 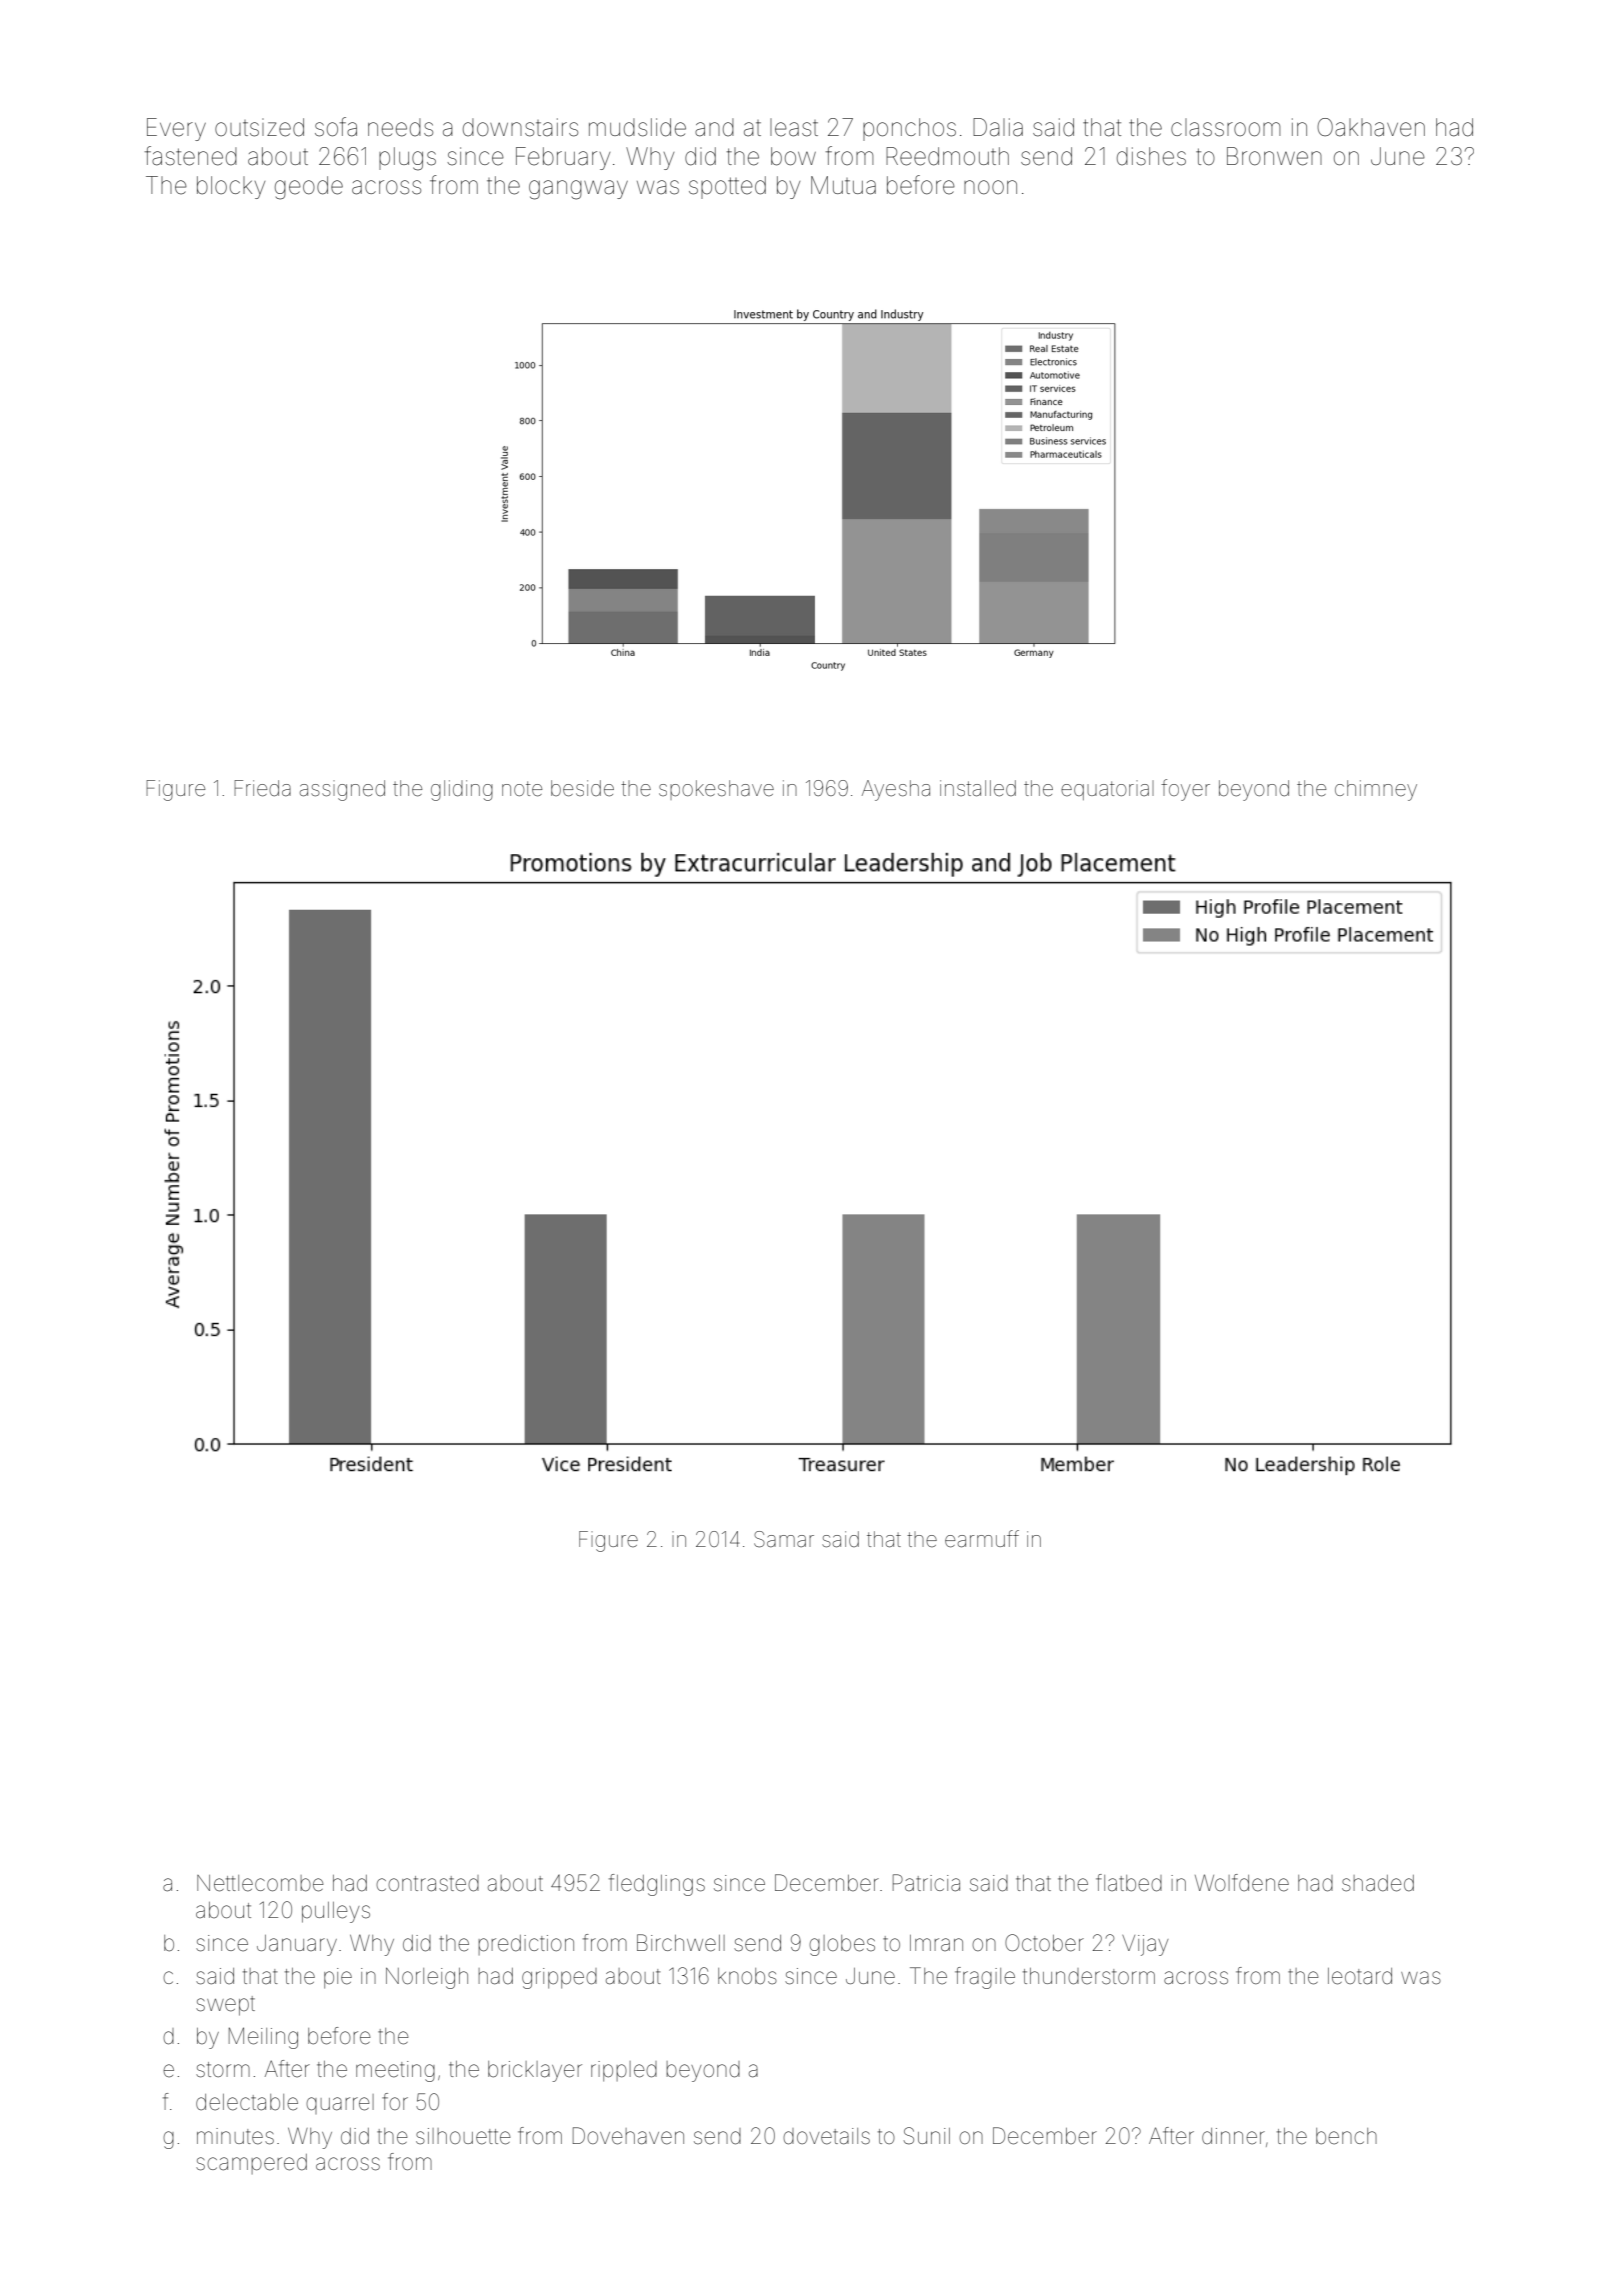 What do you see at coordinates (260, 1883) in the image?
I see `Nettlecombe` at bounding box center [260, 1883].
